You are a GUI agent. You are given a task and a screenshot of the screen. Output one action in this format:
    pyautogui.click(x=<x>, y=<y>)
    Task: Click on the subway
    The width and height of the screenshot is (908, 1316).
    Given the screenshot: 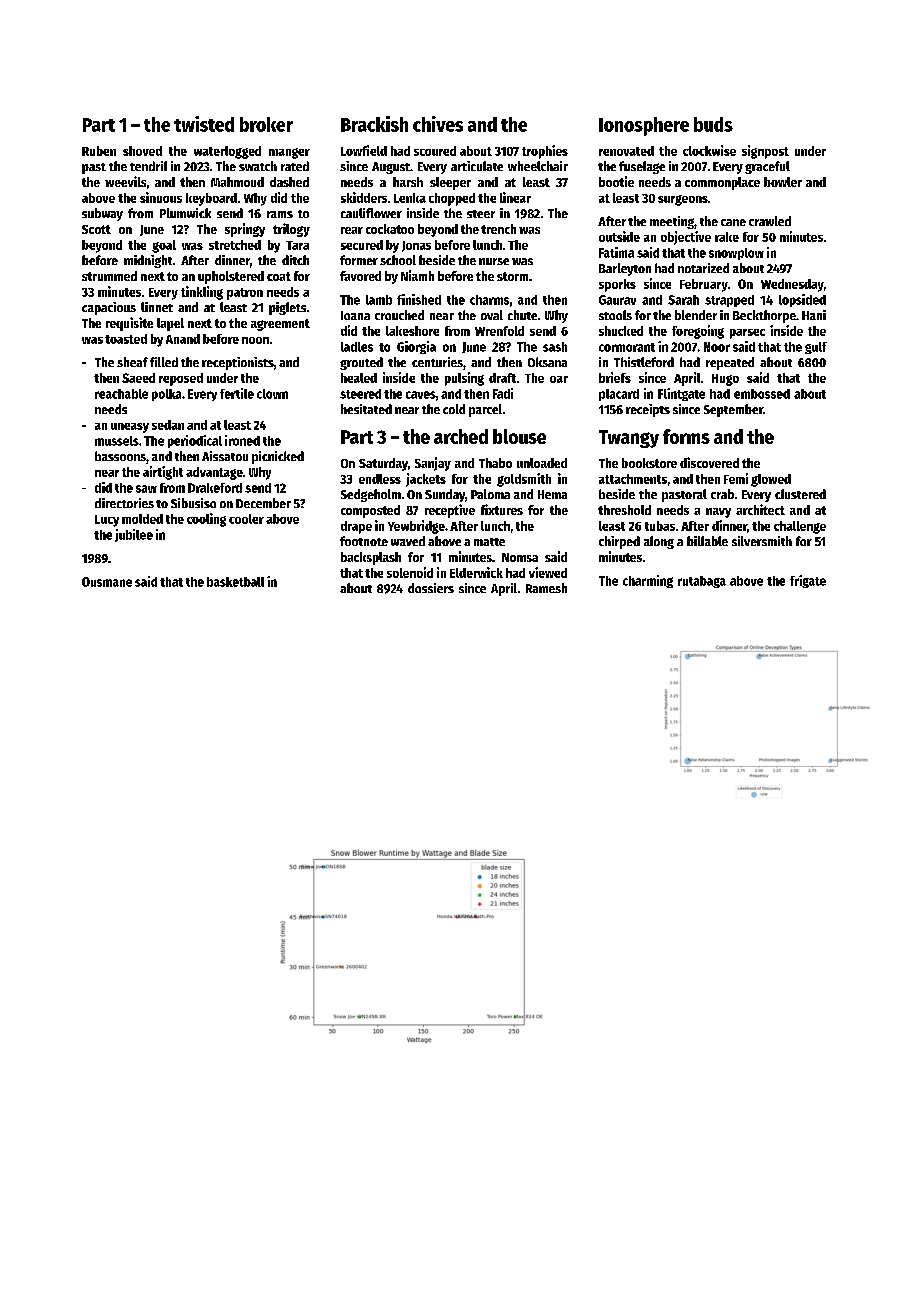 What is the action you would take?
    pyautogui.click(x=102, y=214)
